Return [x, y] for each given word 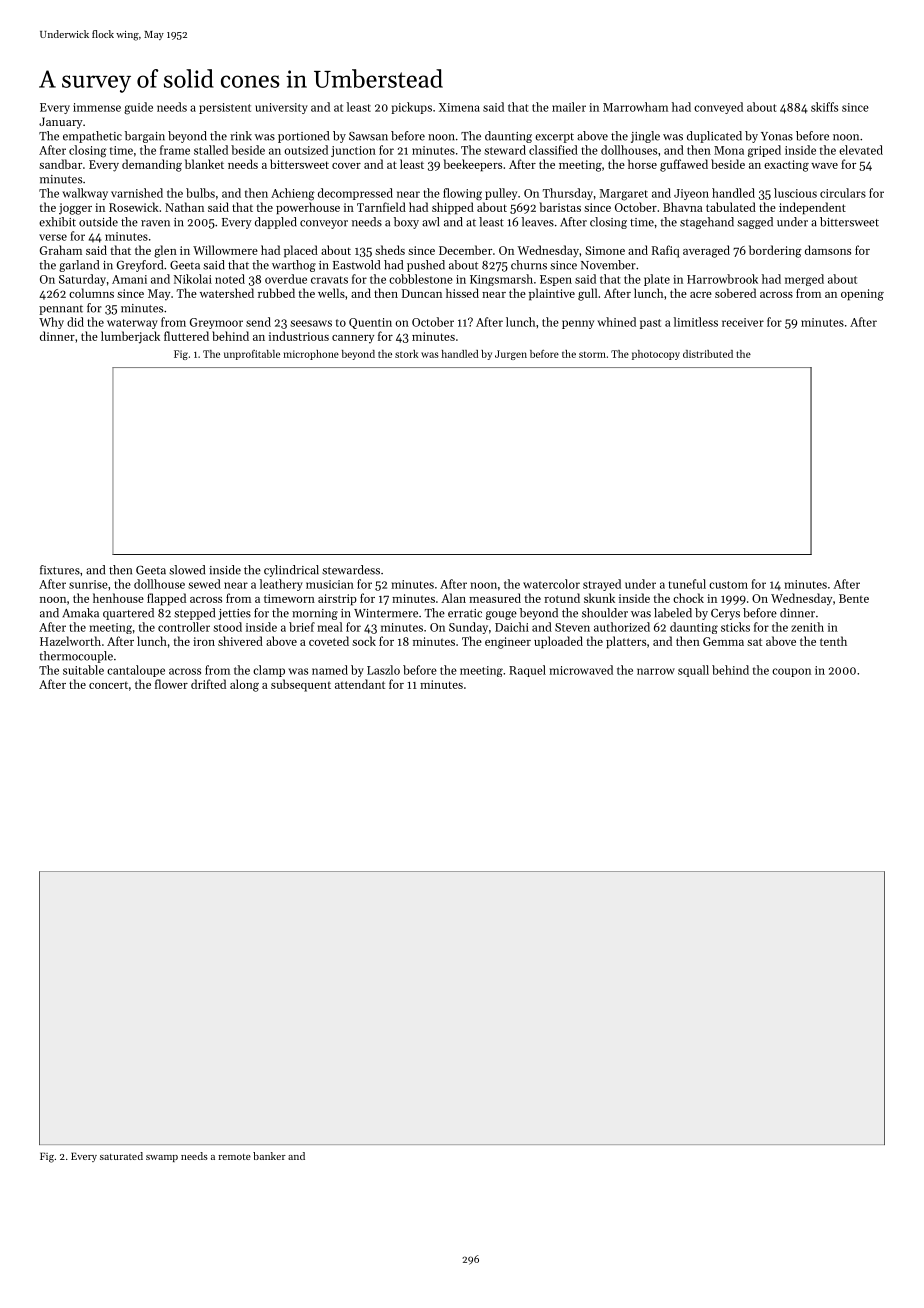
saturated [121, 1156]
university [281, 108]
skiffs [824, 107]
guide [138, 108]
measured [495, 598]
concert [108, 685]
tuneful [687, 584]
